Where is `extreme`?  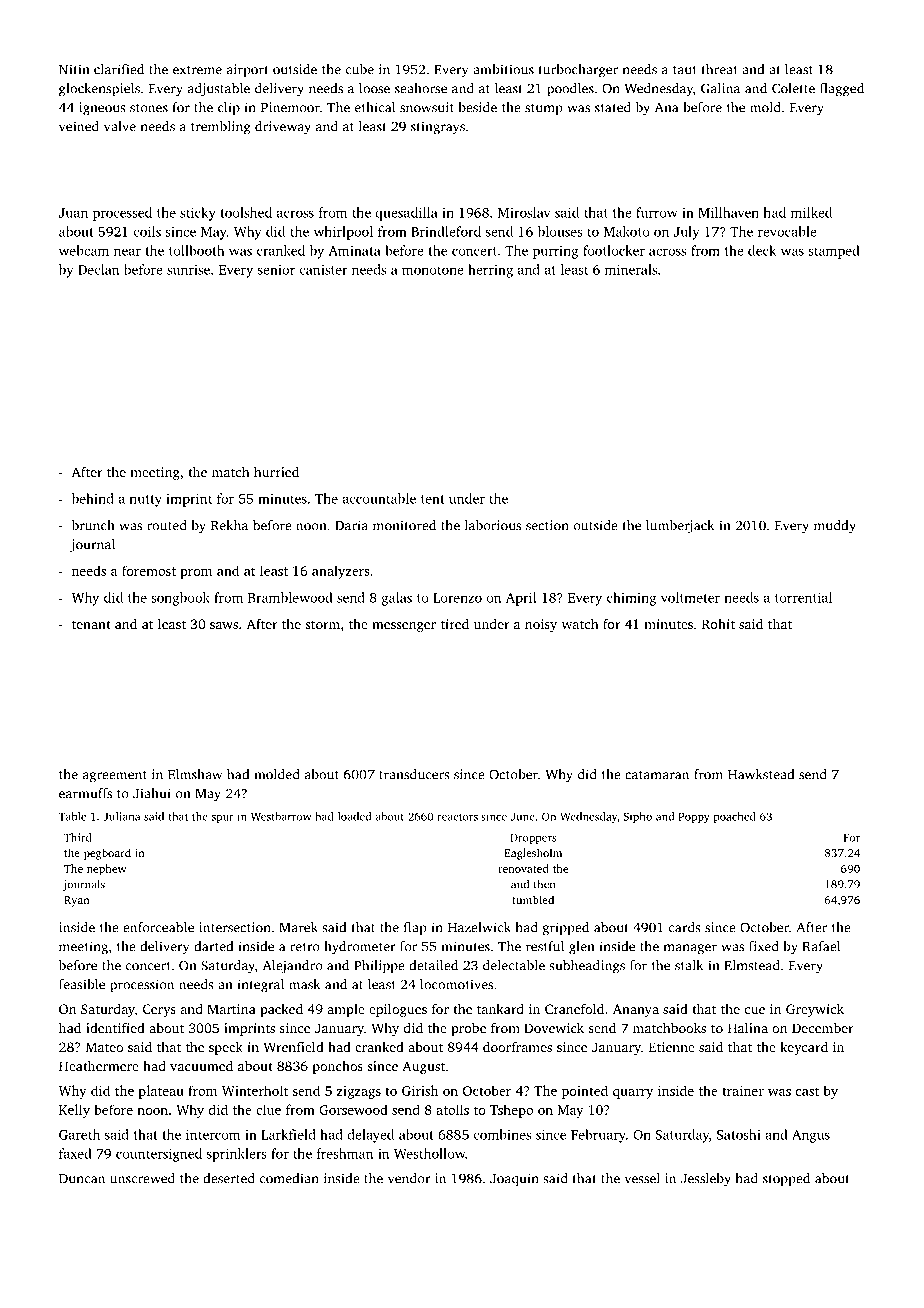 extreme is located at coordinates (197, 70).
